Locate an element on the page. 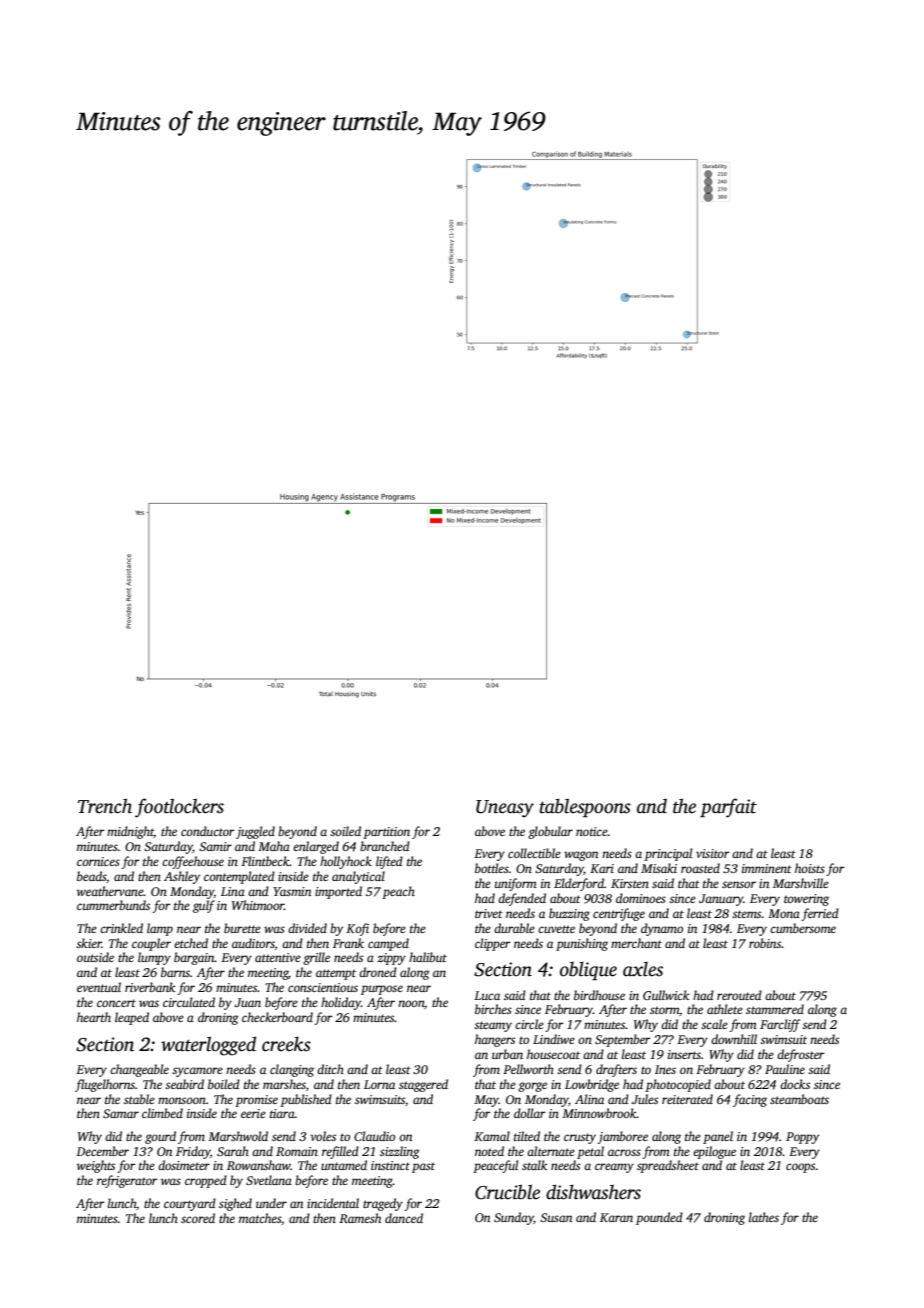  Trench is located at coordinates (105, 806).
